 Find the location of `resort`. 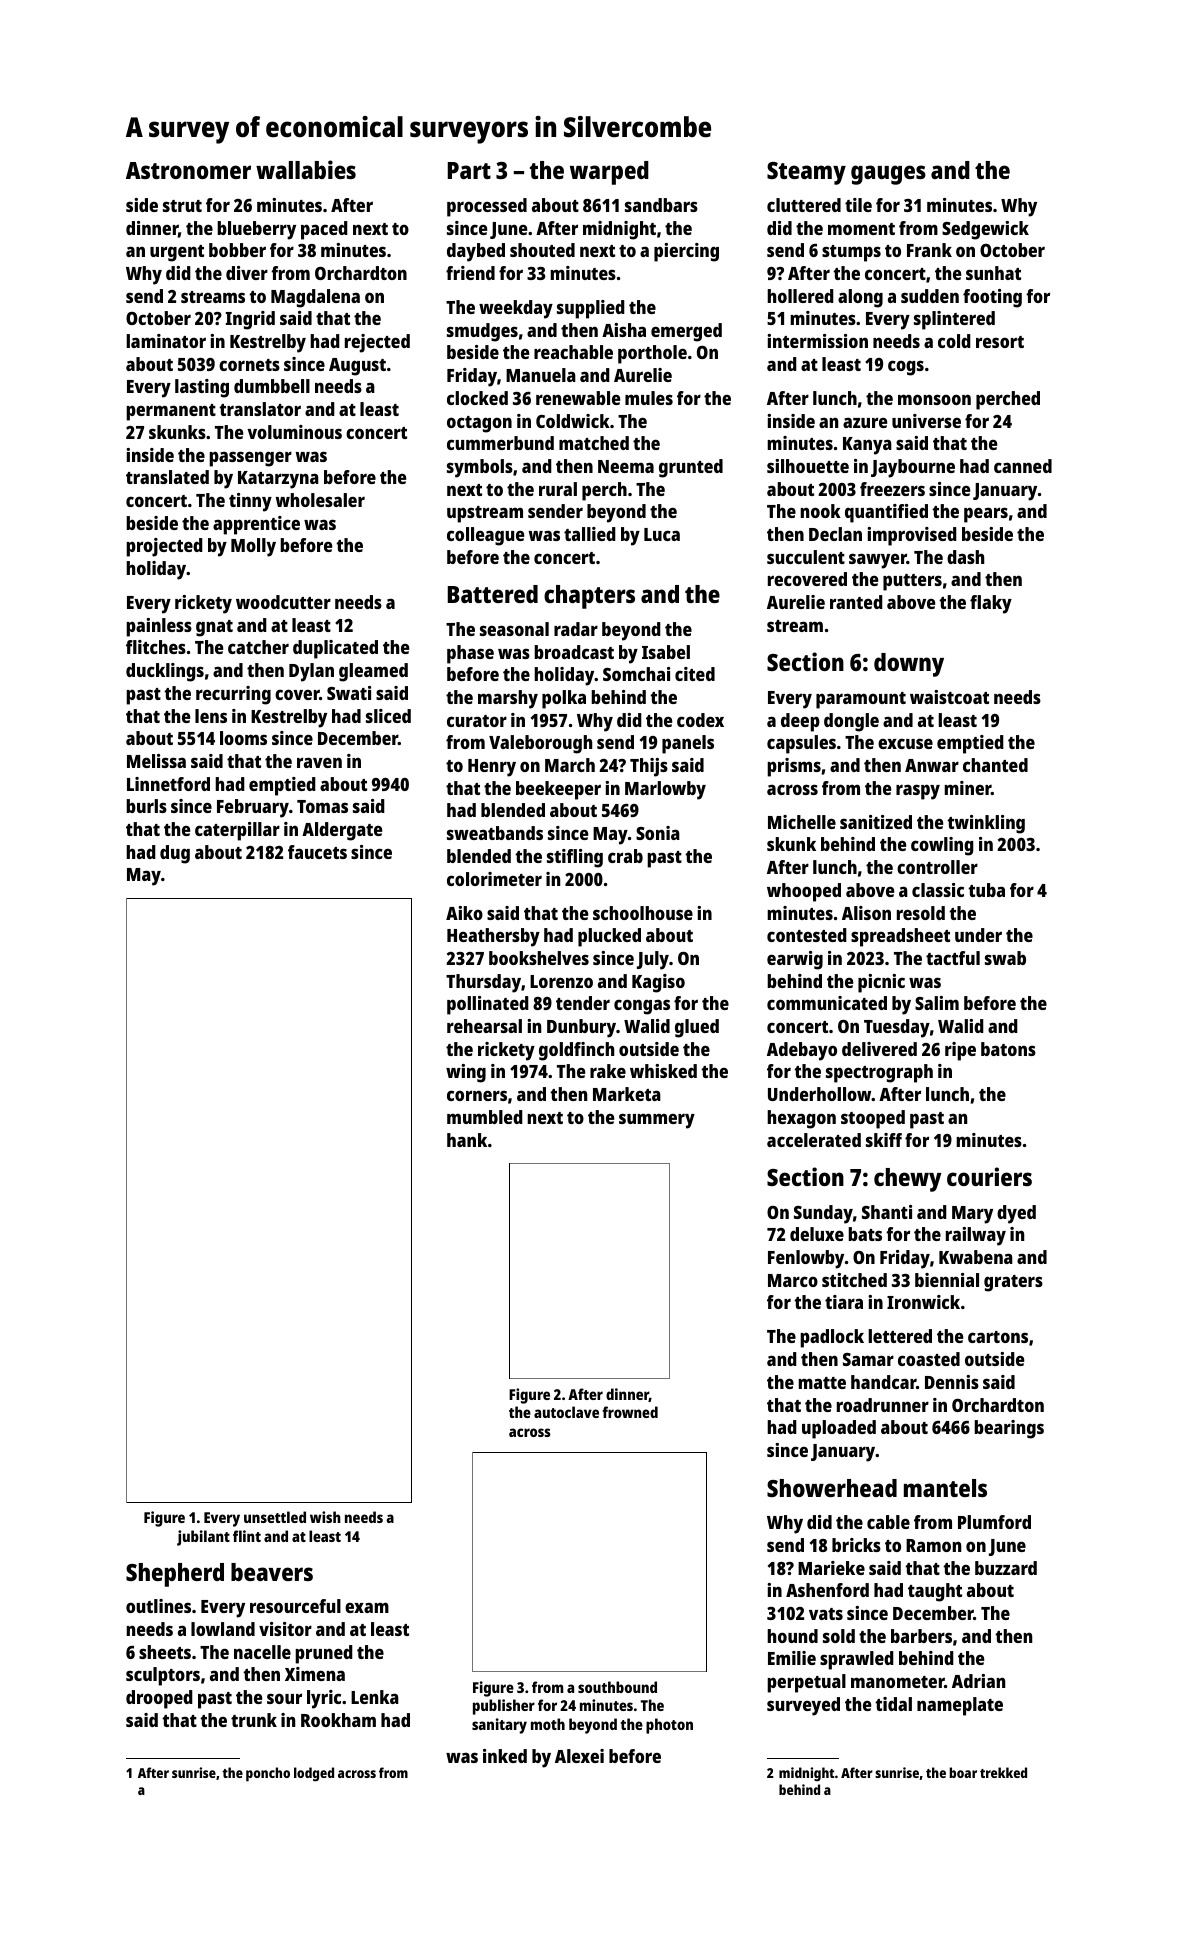

resort is located at coordinates (1000, 342).
